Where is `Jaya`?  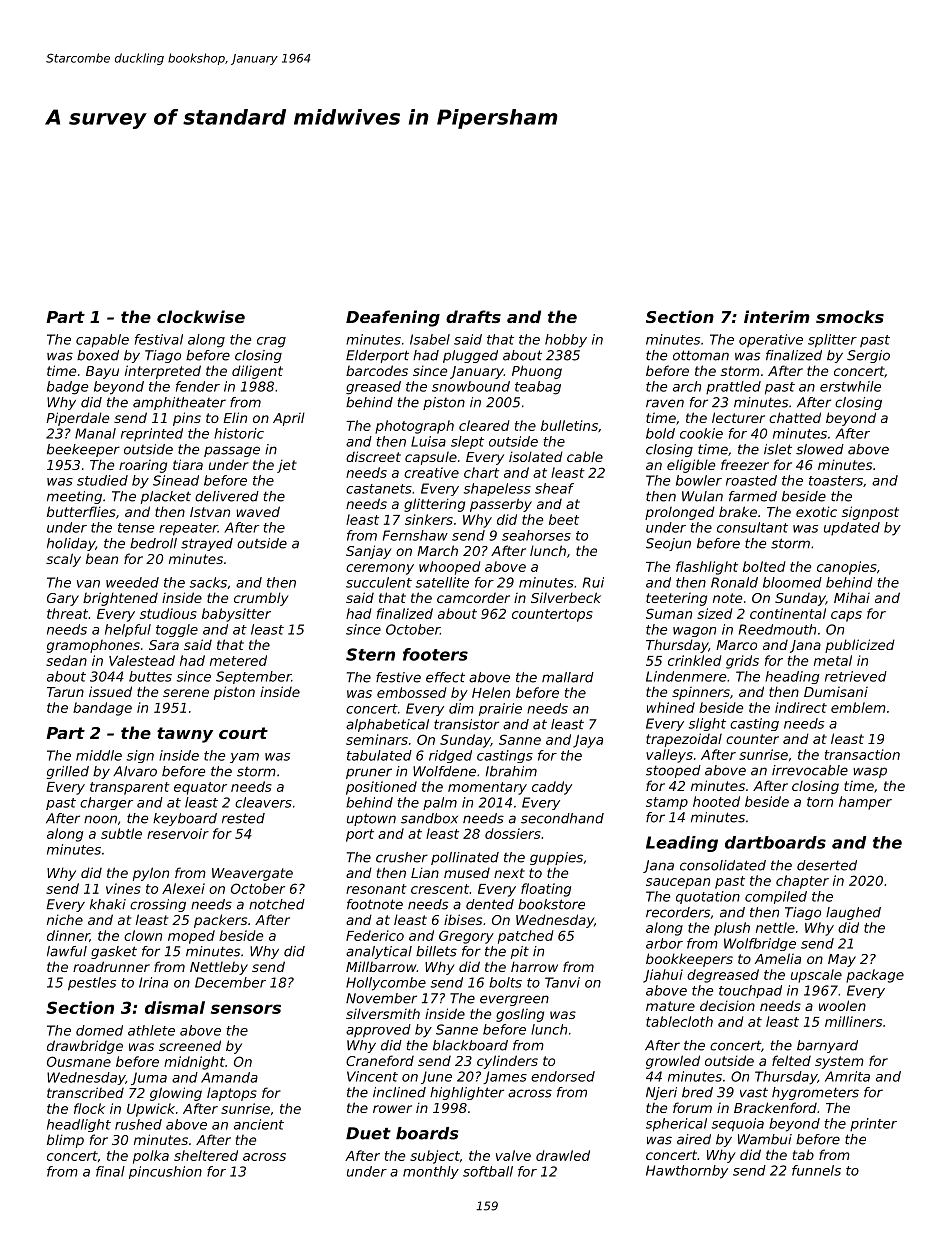
Jaya is located at coordinates (588, 741).
